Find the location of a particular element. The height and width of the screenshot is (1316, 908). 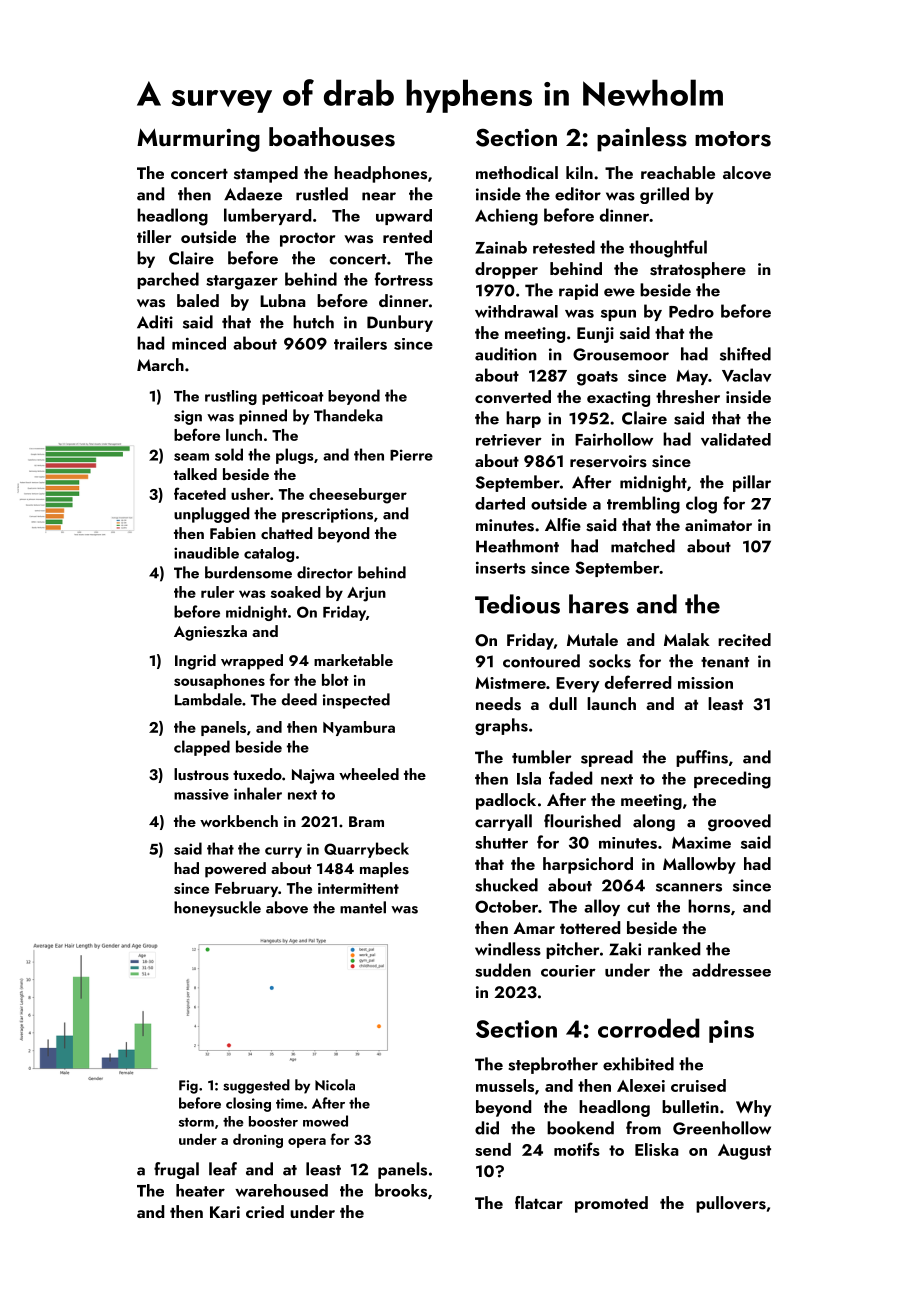

Kari is located at coordinates (225, 1212).
